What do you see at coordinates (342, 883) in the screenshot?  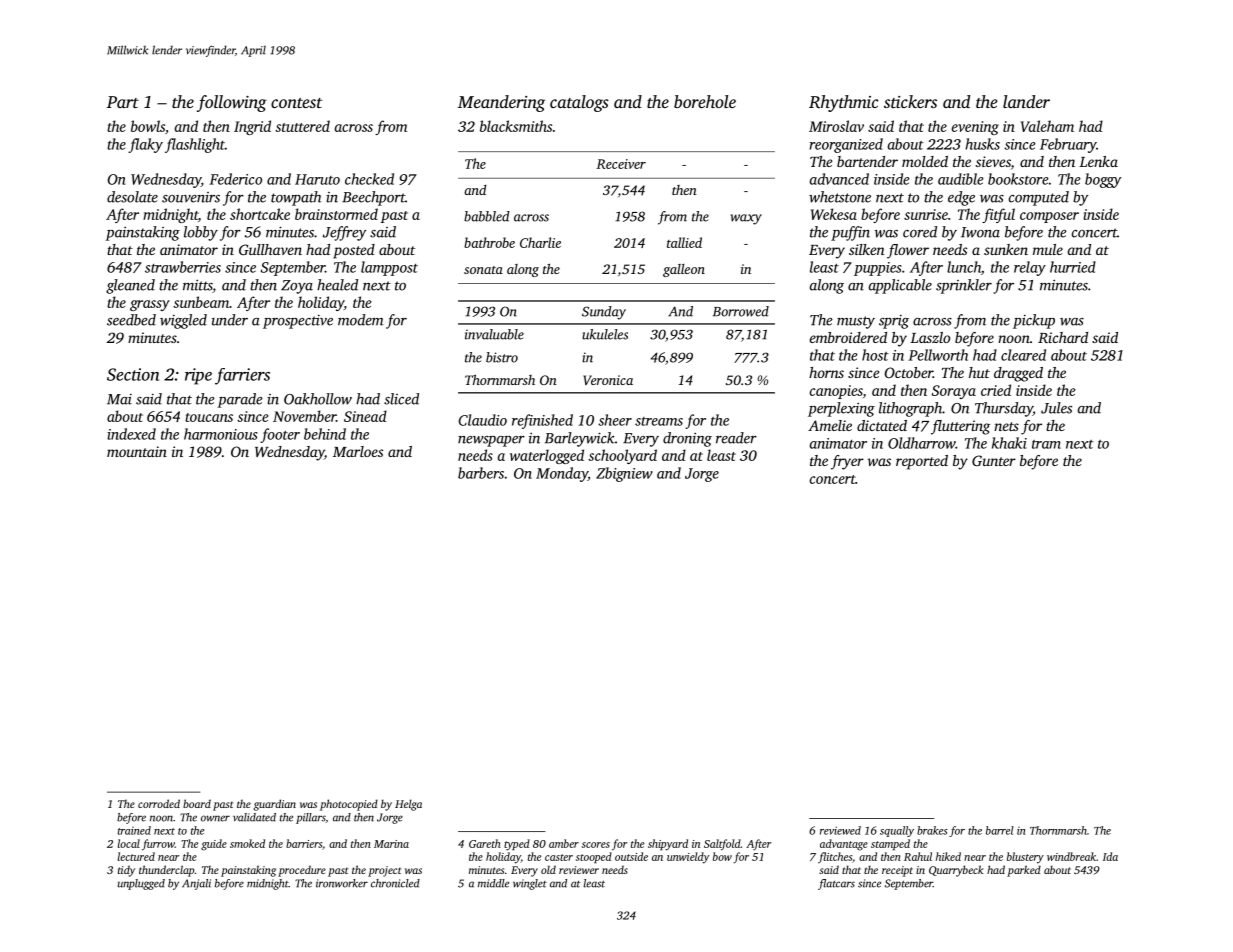 I see `ironworker` at bounding box center [342, 883].
